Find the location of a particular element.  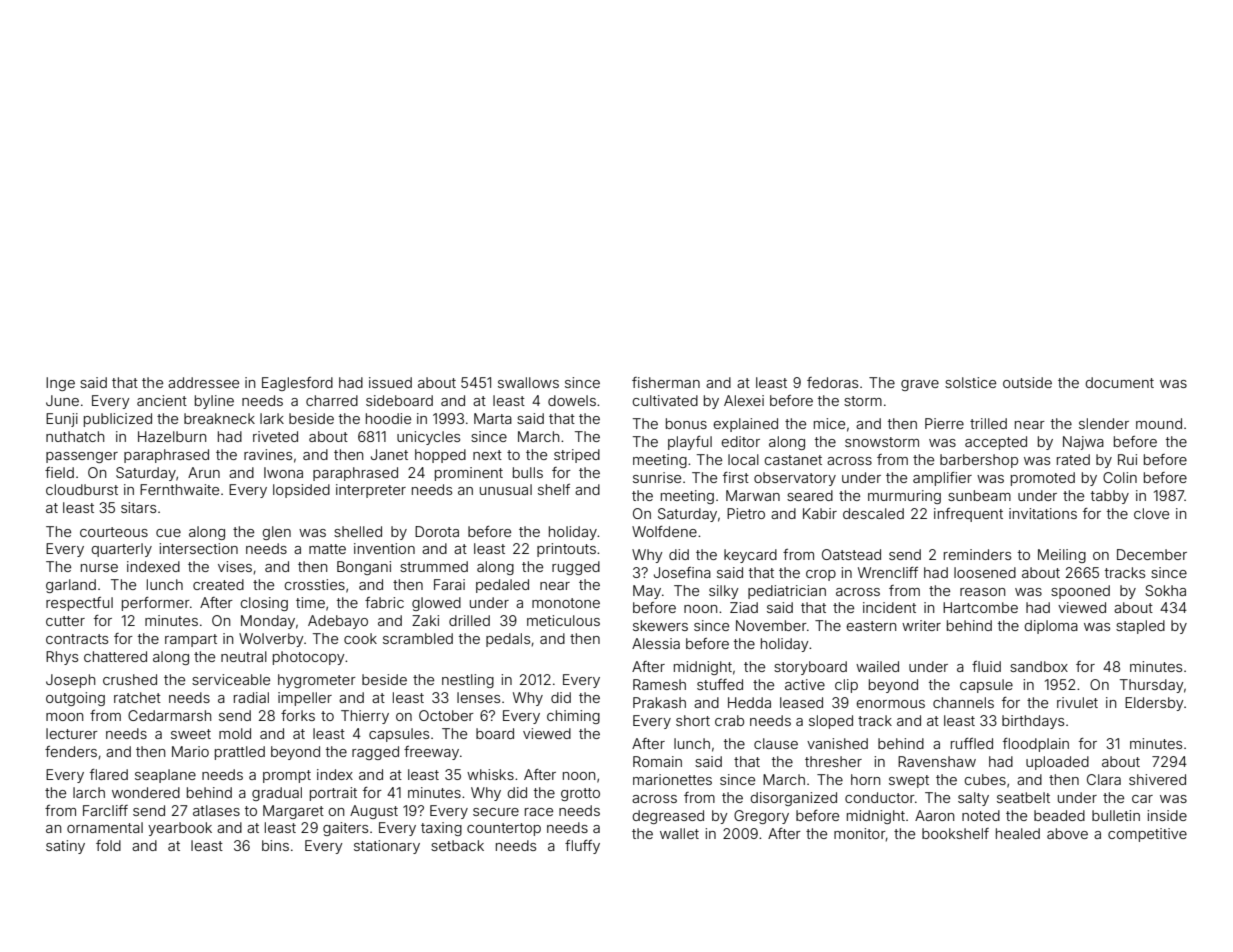

Dorota is located at coordinates (437, 531).
